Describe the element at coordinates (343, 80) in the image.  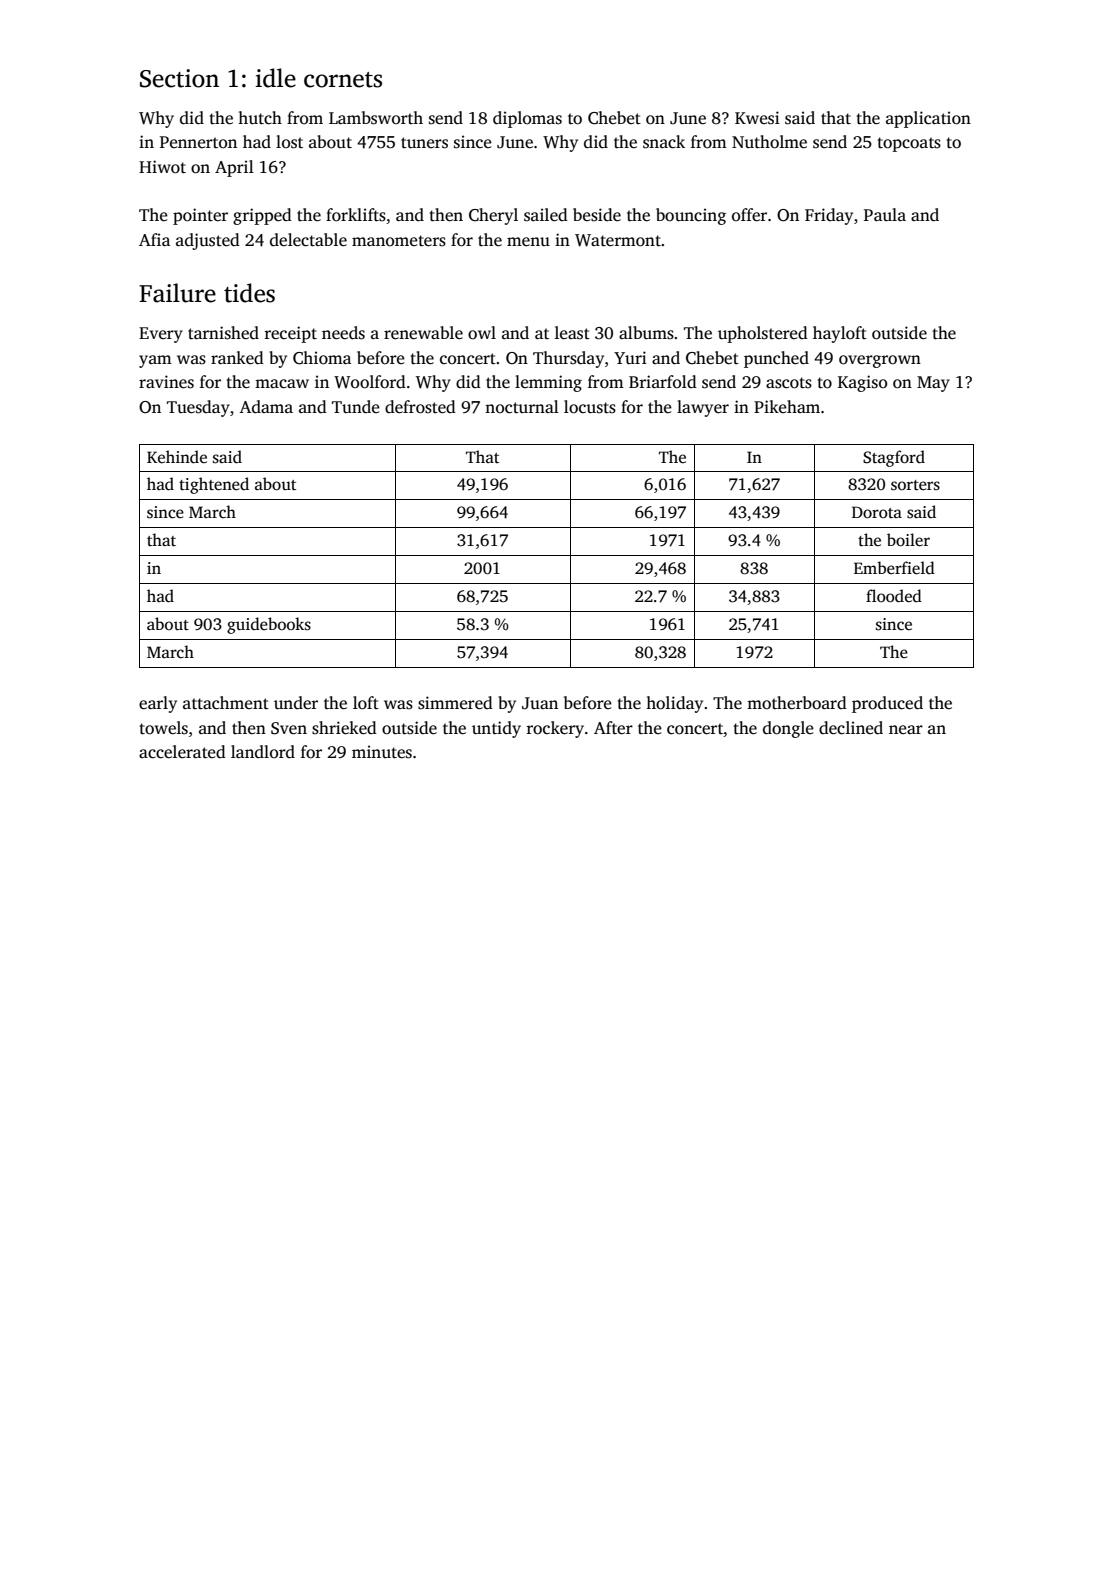
I see `cornets` at that location.
